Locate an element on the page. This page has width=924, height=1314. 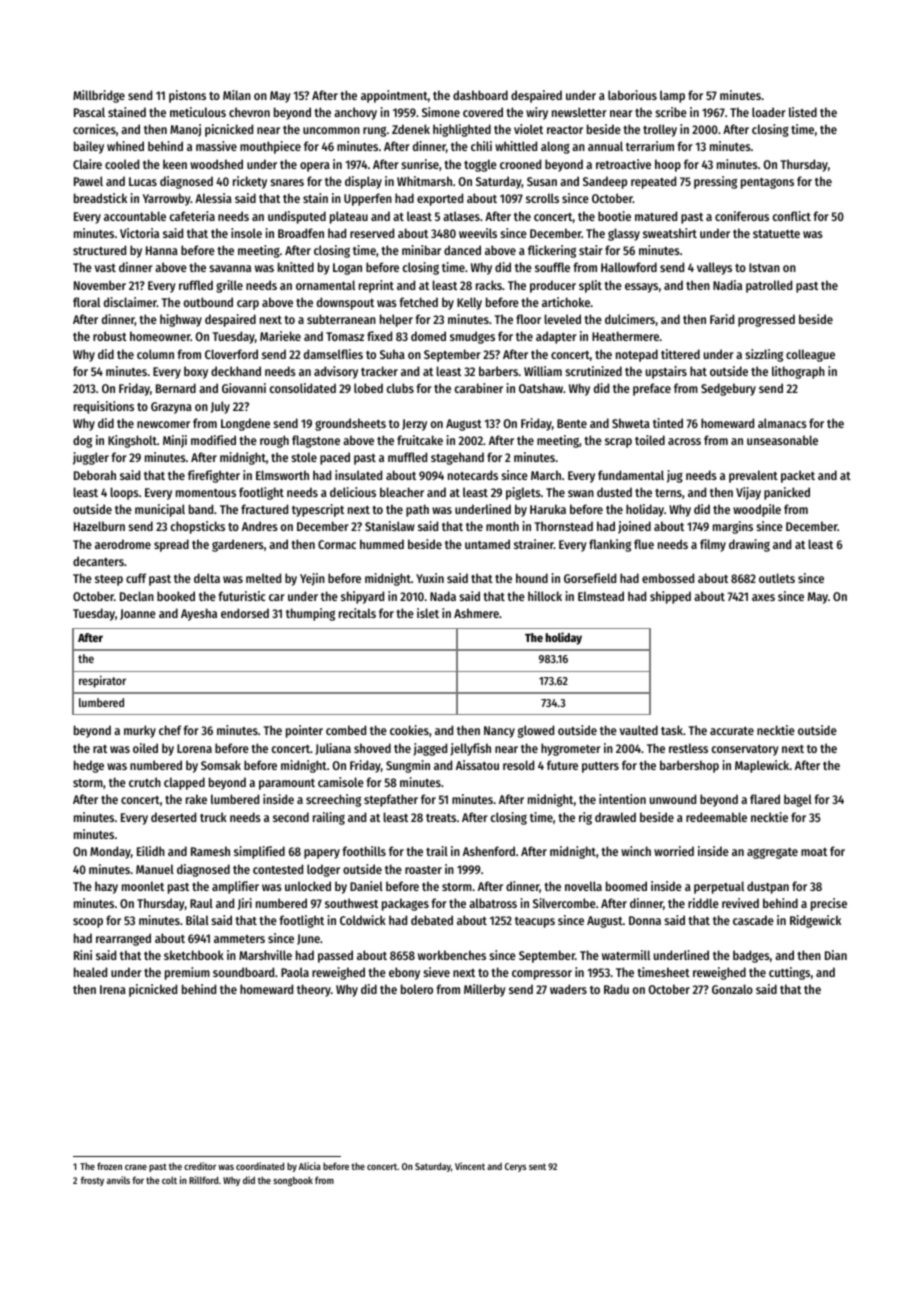
cuff is located at coordinates (136, 578).
